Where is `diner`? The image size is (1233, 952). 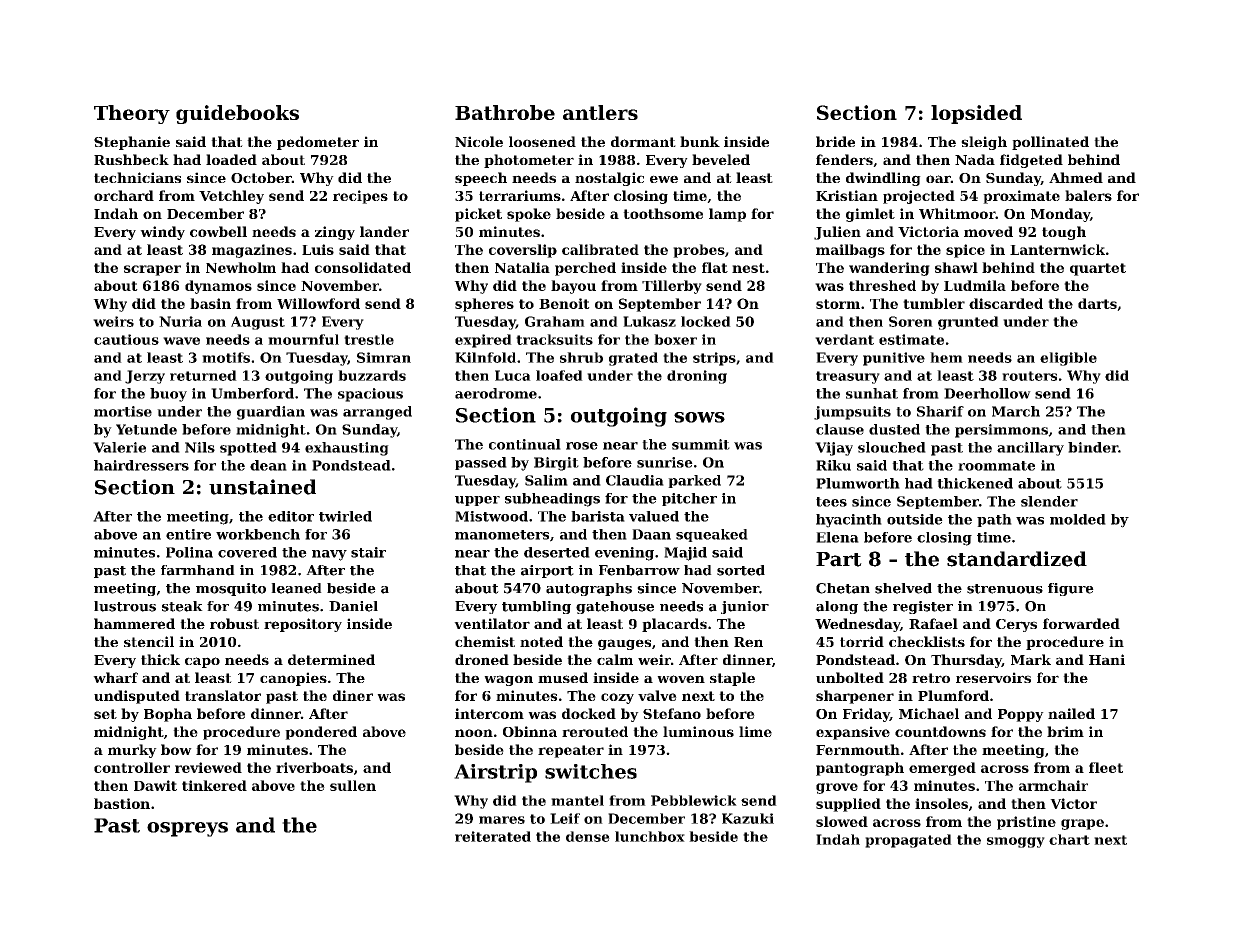
diner is located at coordinates (353, 695).
